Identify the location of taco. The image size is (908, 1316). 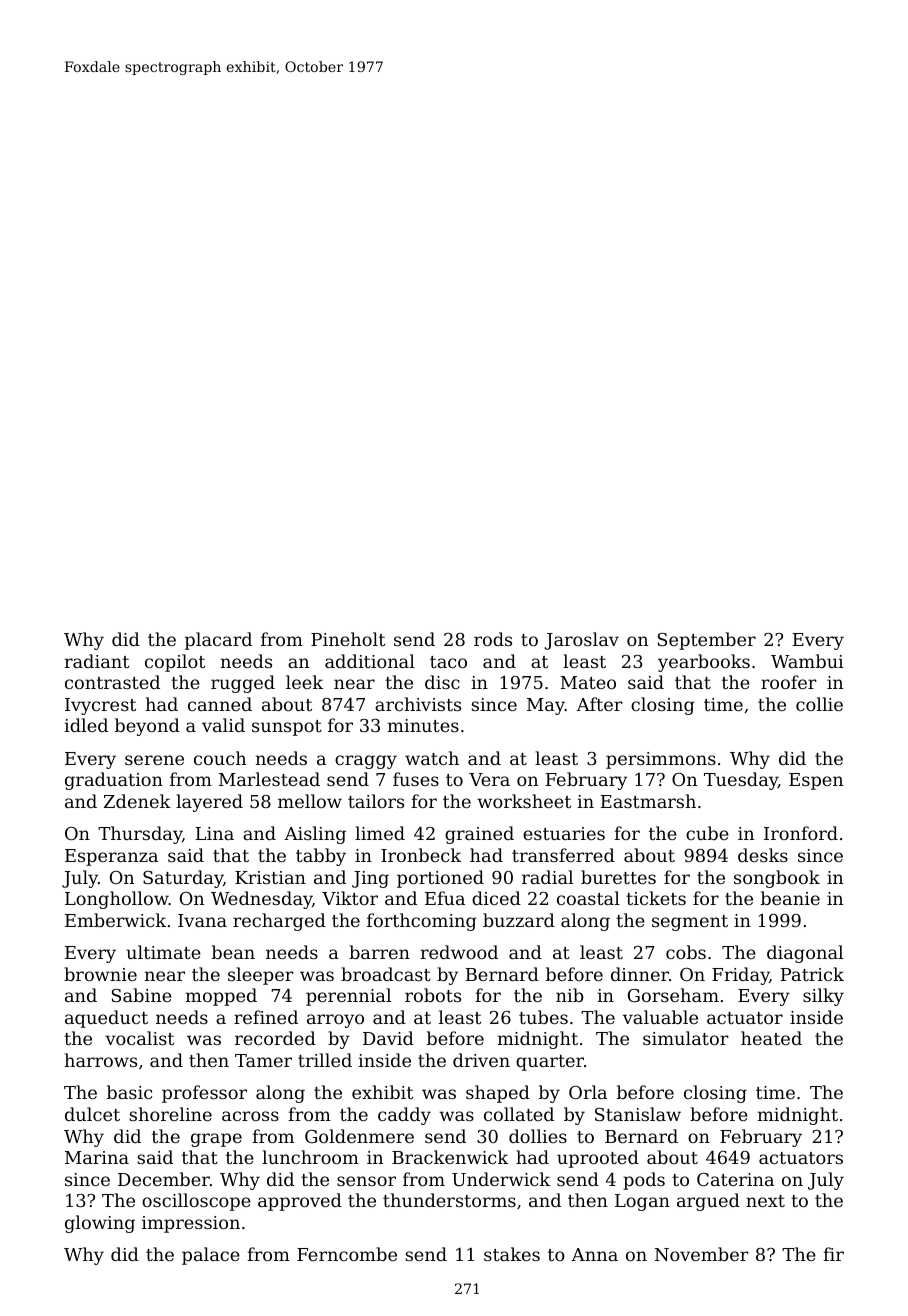
(448, 662).
